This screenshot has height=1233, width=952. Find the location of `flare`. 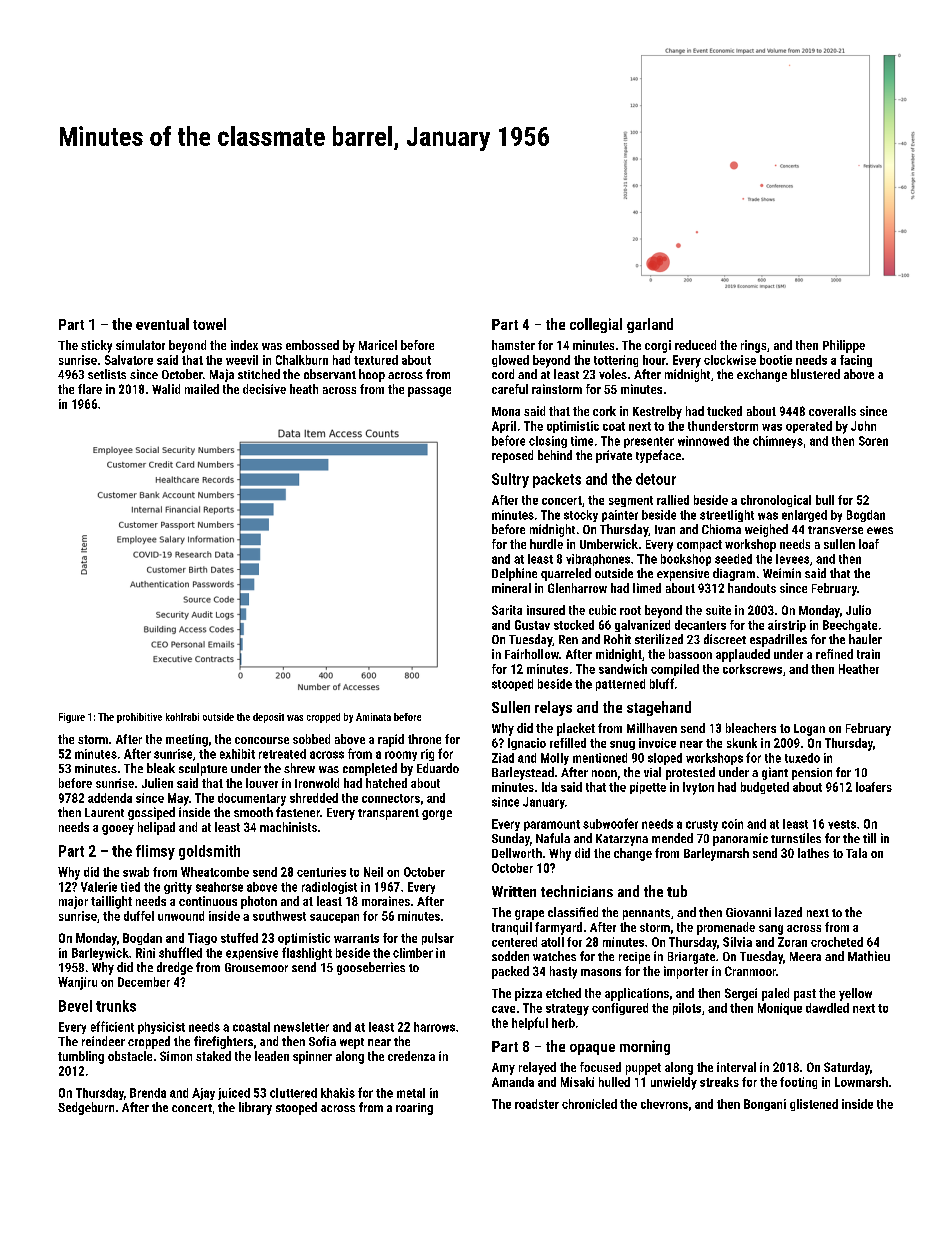

flare is located at coordinates (90, 389).
